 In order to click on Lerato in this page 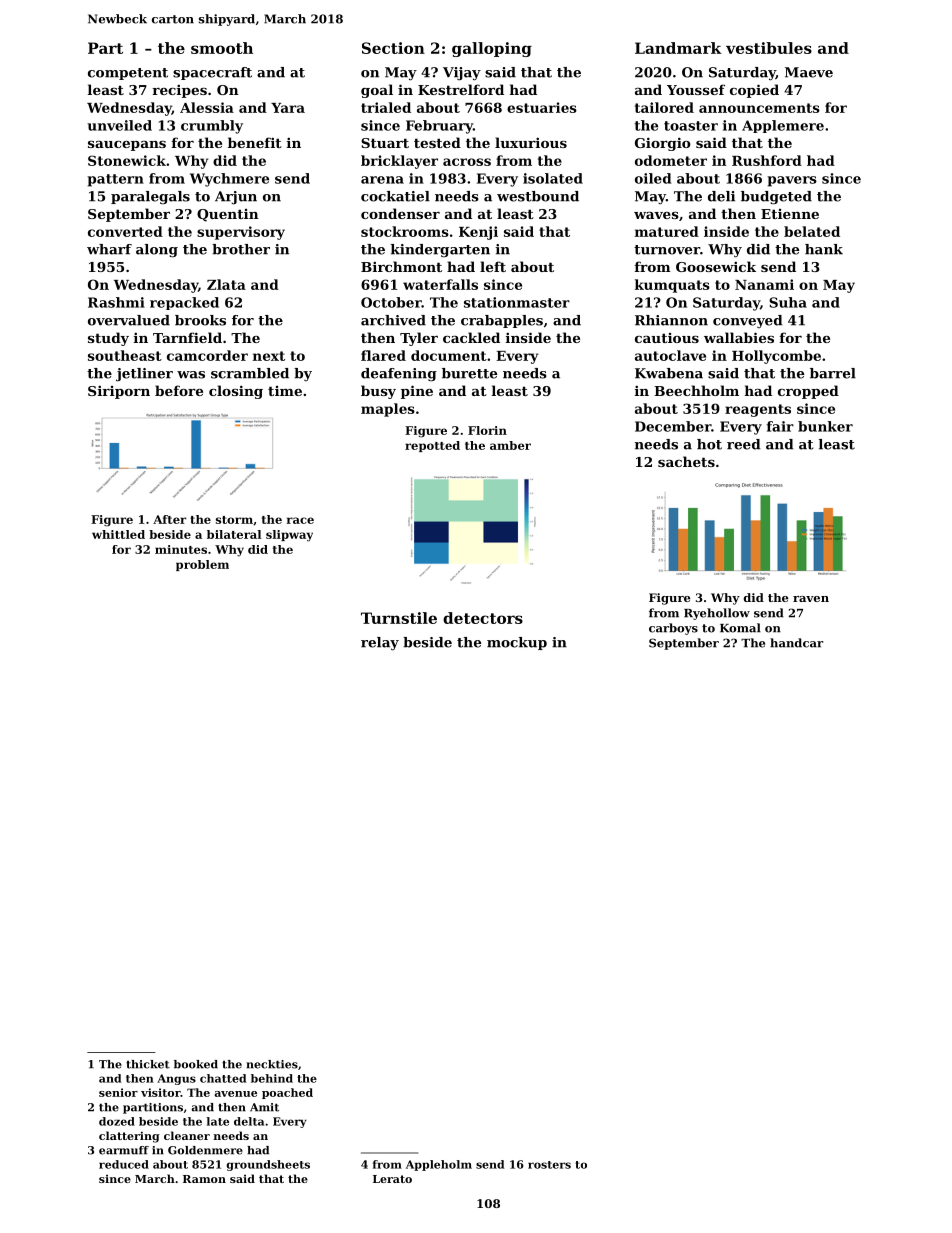, I will do `click(392, 1179)`.
